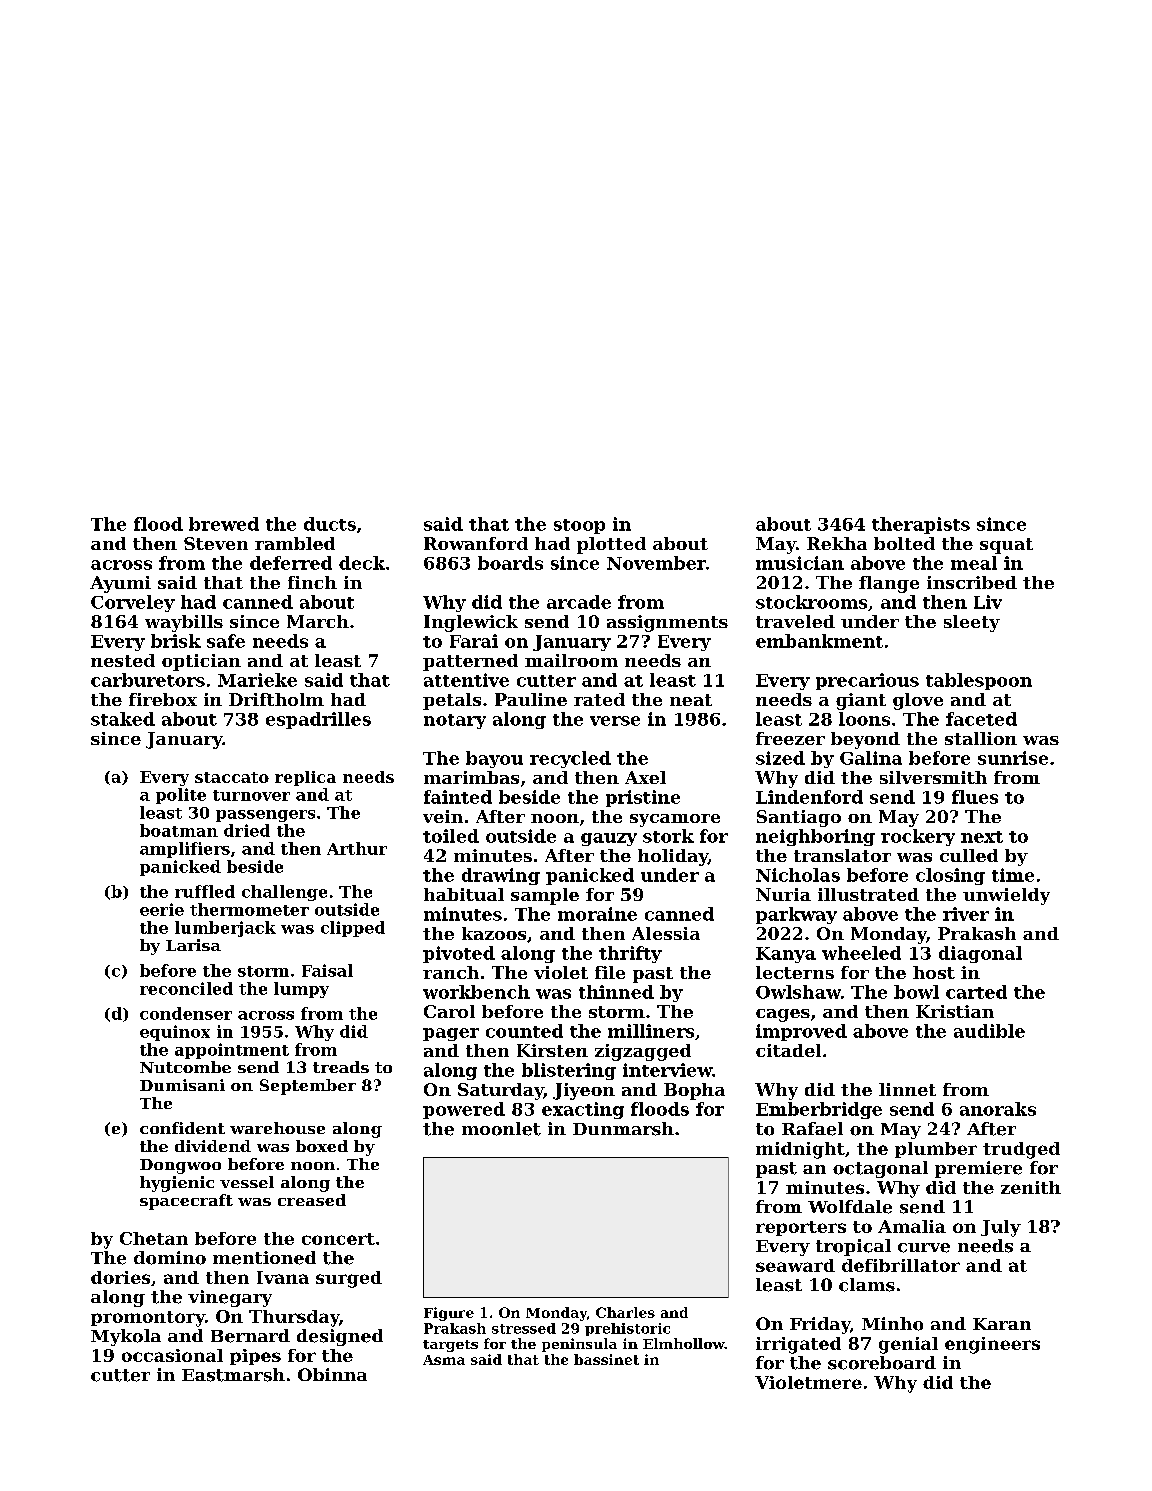 Image resolution: width=1152 pixels, height=1491 pixels. What do you see at coordinates (981, 738) in the screenshot?
I see `stallion` at bounding box center [981, 738].
